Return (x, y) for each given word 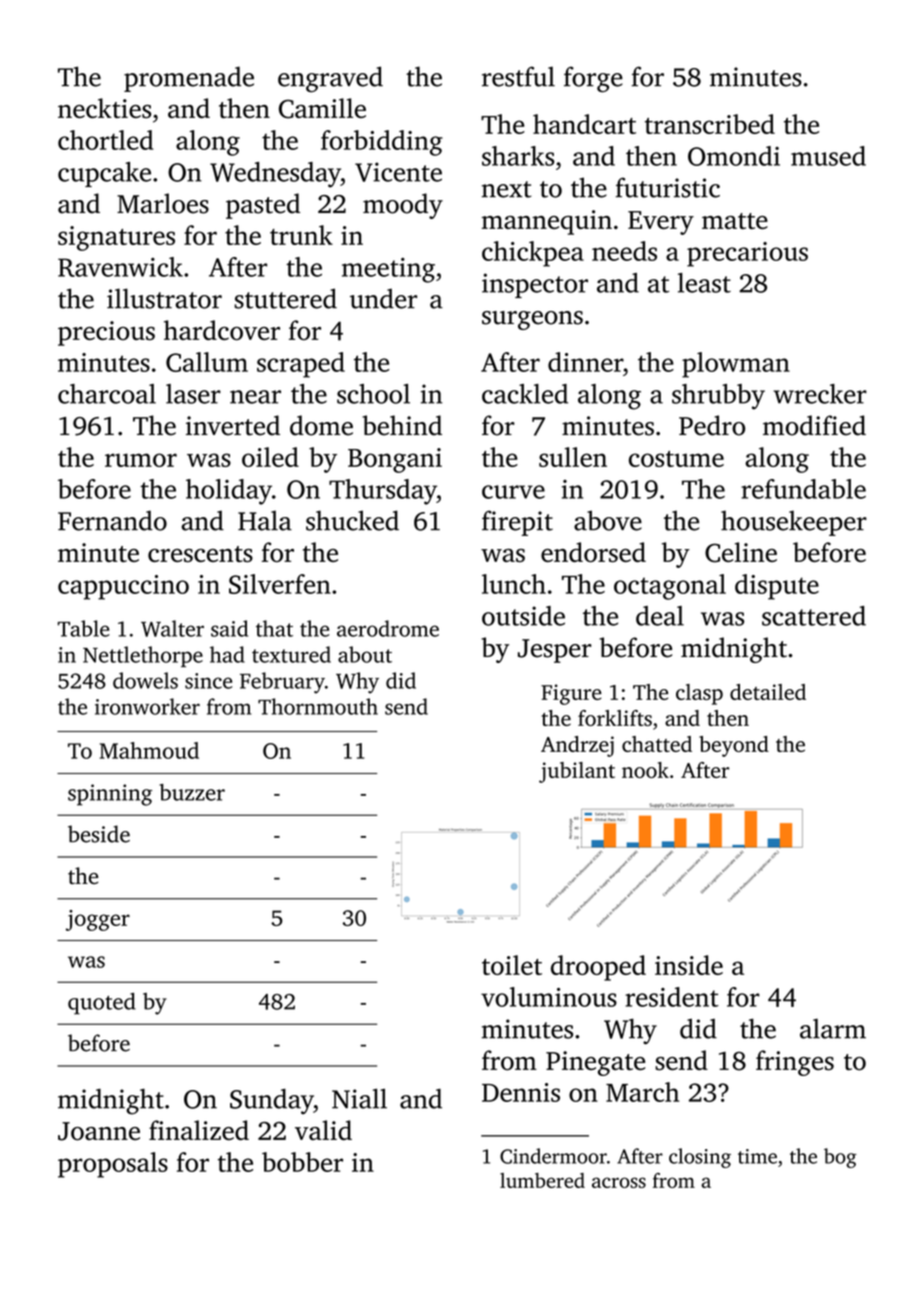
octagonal (670, 587)
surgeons (532, 320)
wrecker (820, 394)
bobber (302, 1162)
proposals (113, 1165)
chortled (105, 140)
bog (840, 1158)
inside (689, 965)
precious (106, 333)
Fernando (112, 520)
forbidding (382, 143)
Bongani (395, 460)
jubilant (577, 772)
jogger (98, 920)
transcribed (710, 124)
